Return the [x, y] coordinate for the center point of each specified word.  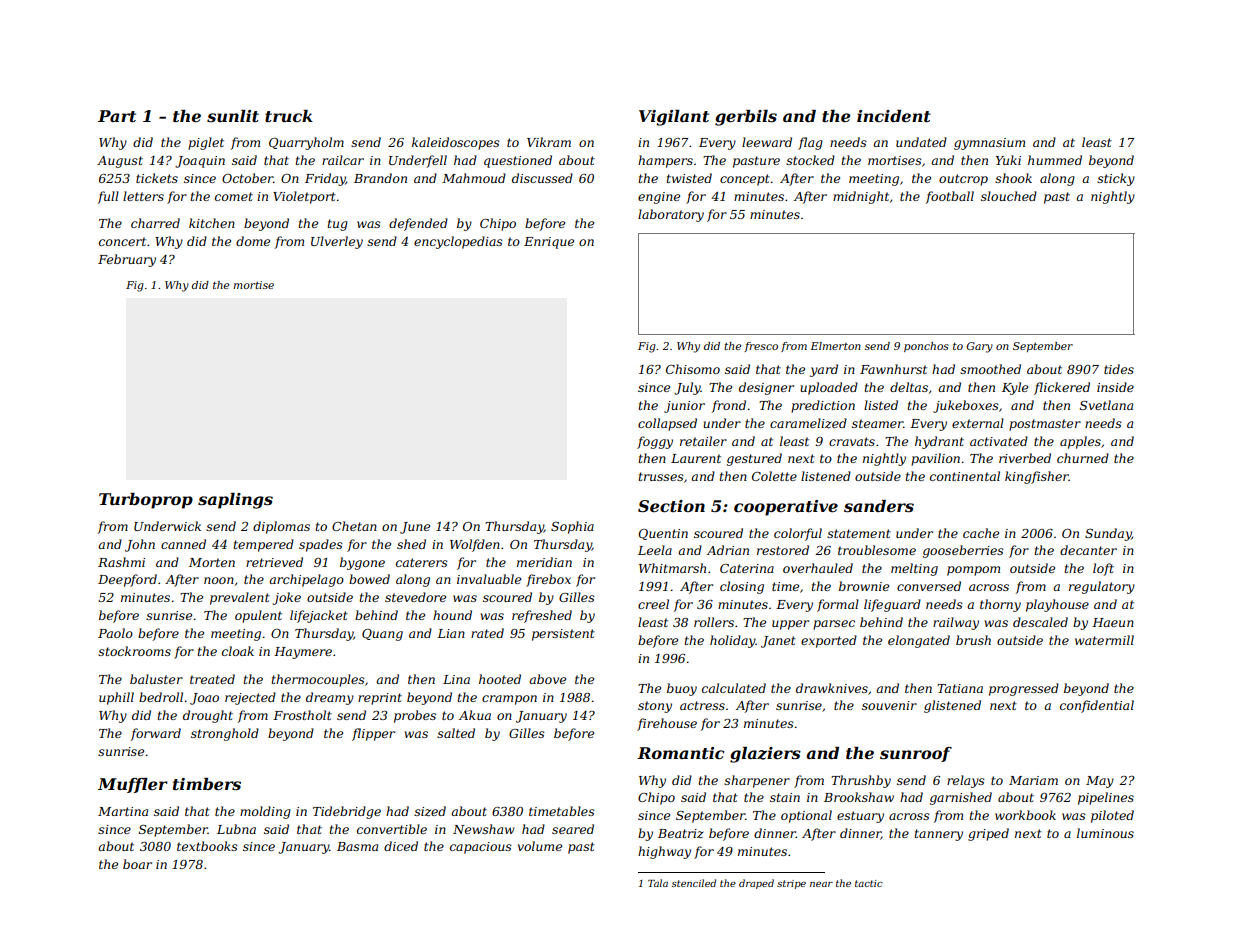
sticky [1116, 179]
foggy [655, 442]
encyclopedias [458, 242]
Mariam [1033, 780]
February [127, 260]
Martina [123, 811]
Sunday [1108, 534]
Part [117, 116]
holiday [732, 641]
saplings [235, 501]
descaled [1040, 622]
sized [430, 811]
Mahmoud [474, 178]
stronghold [225, 734]
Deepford [127, 580]
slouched [1009, 196]
